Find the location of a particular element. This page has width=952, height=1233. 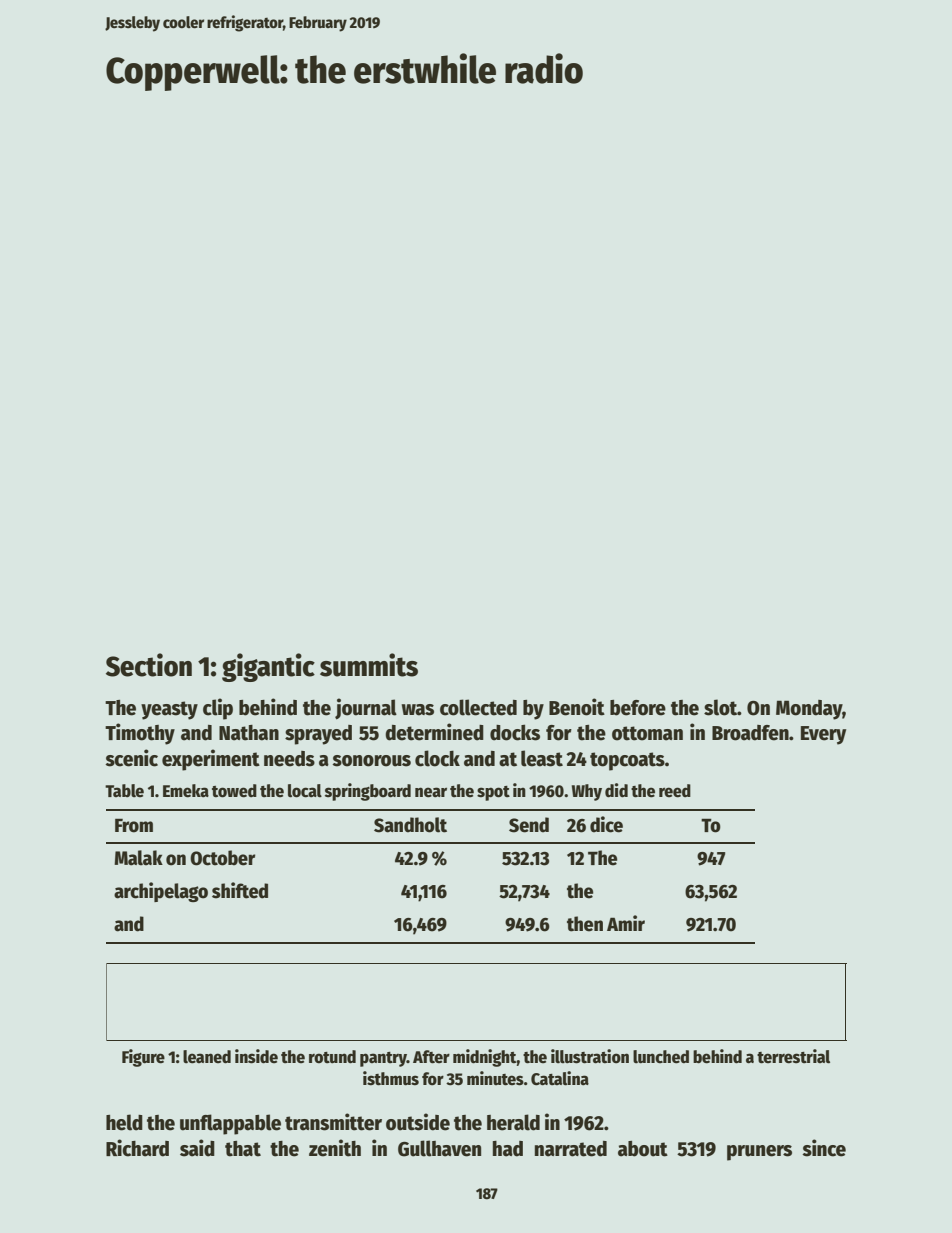

From is located at coordinates (134, 825).
